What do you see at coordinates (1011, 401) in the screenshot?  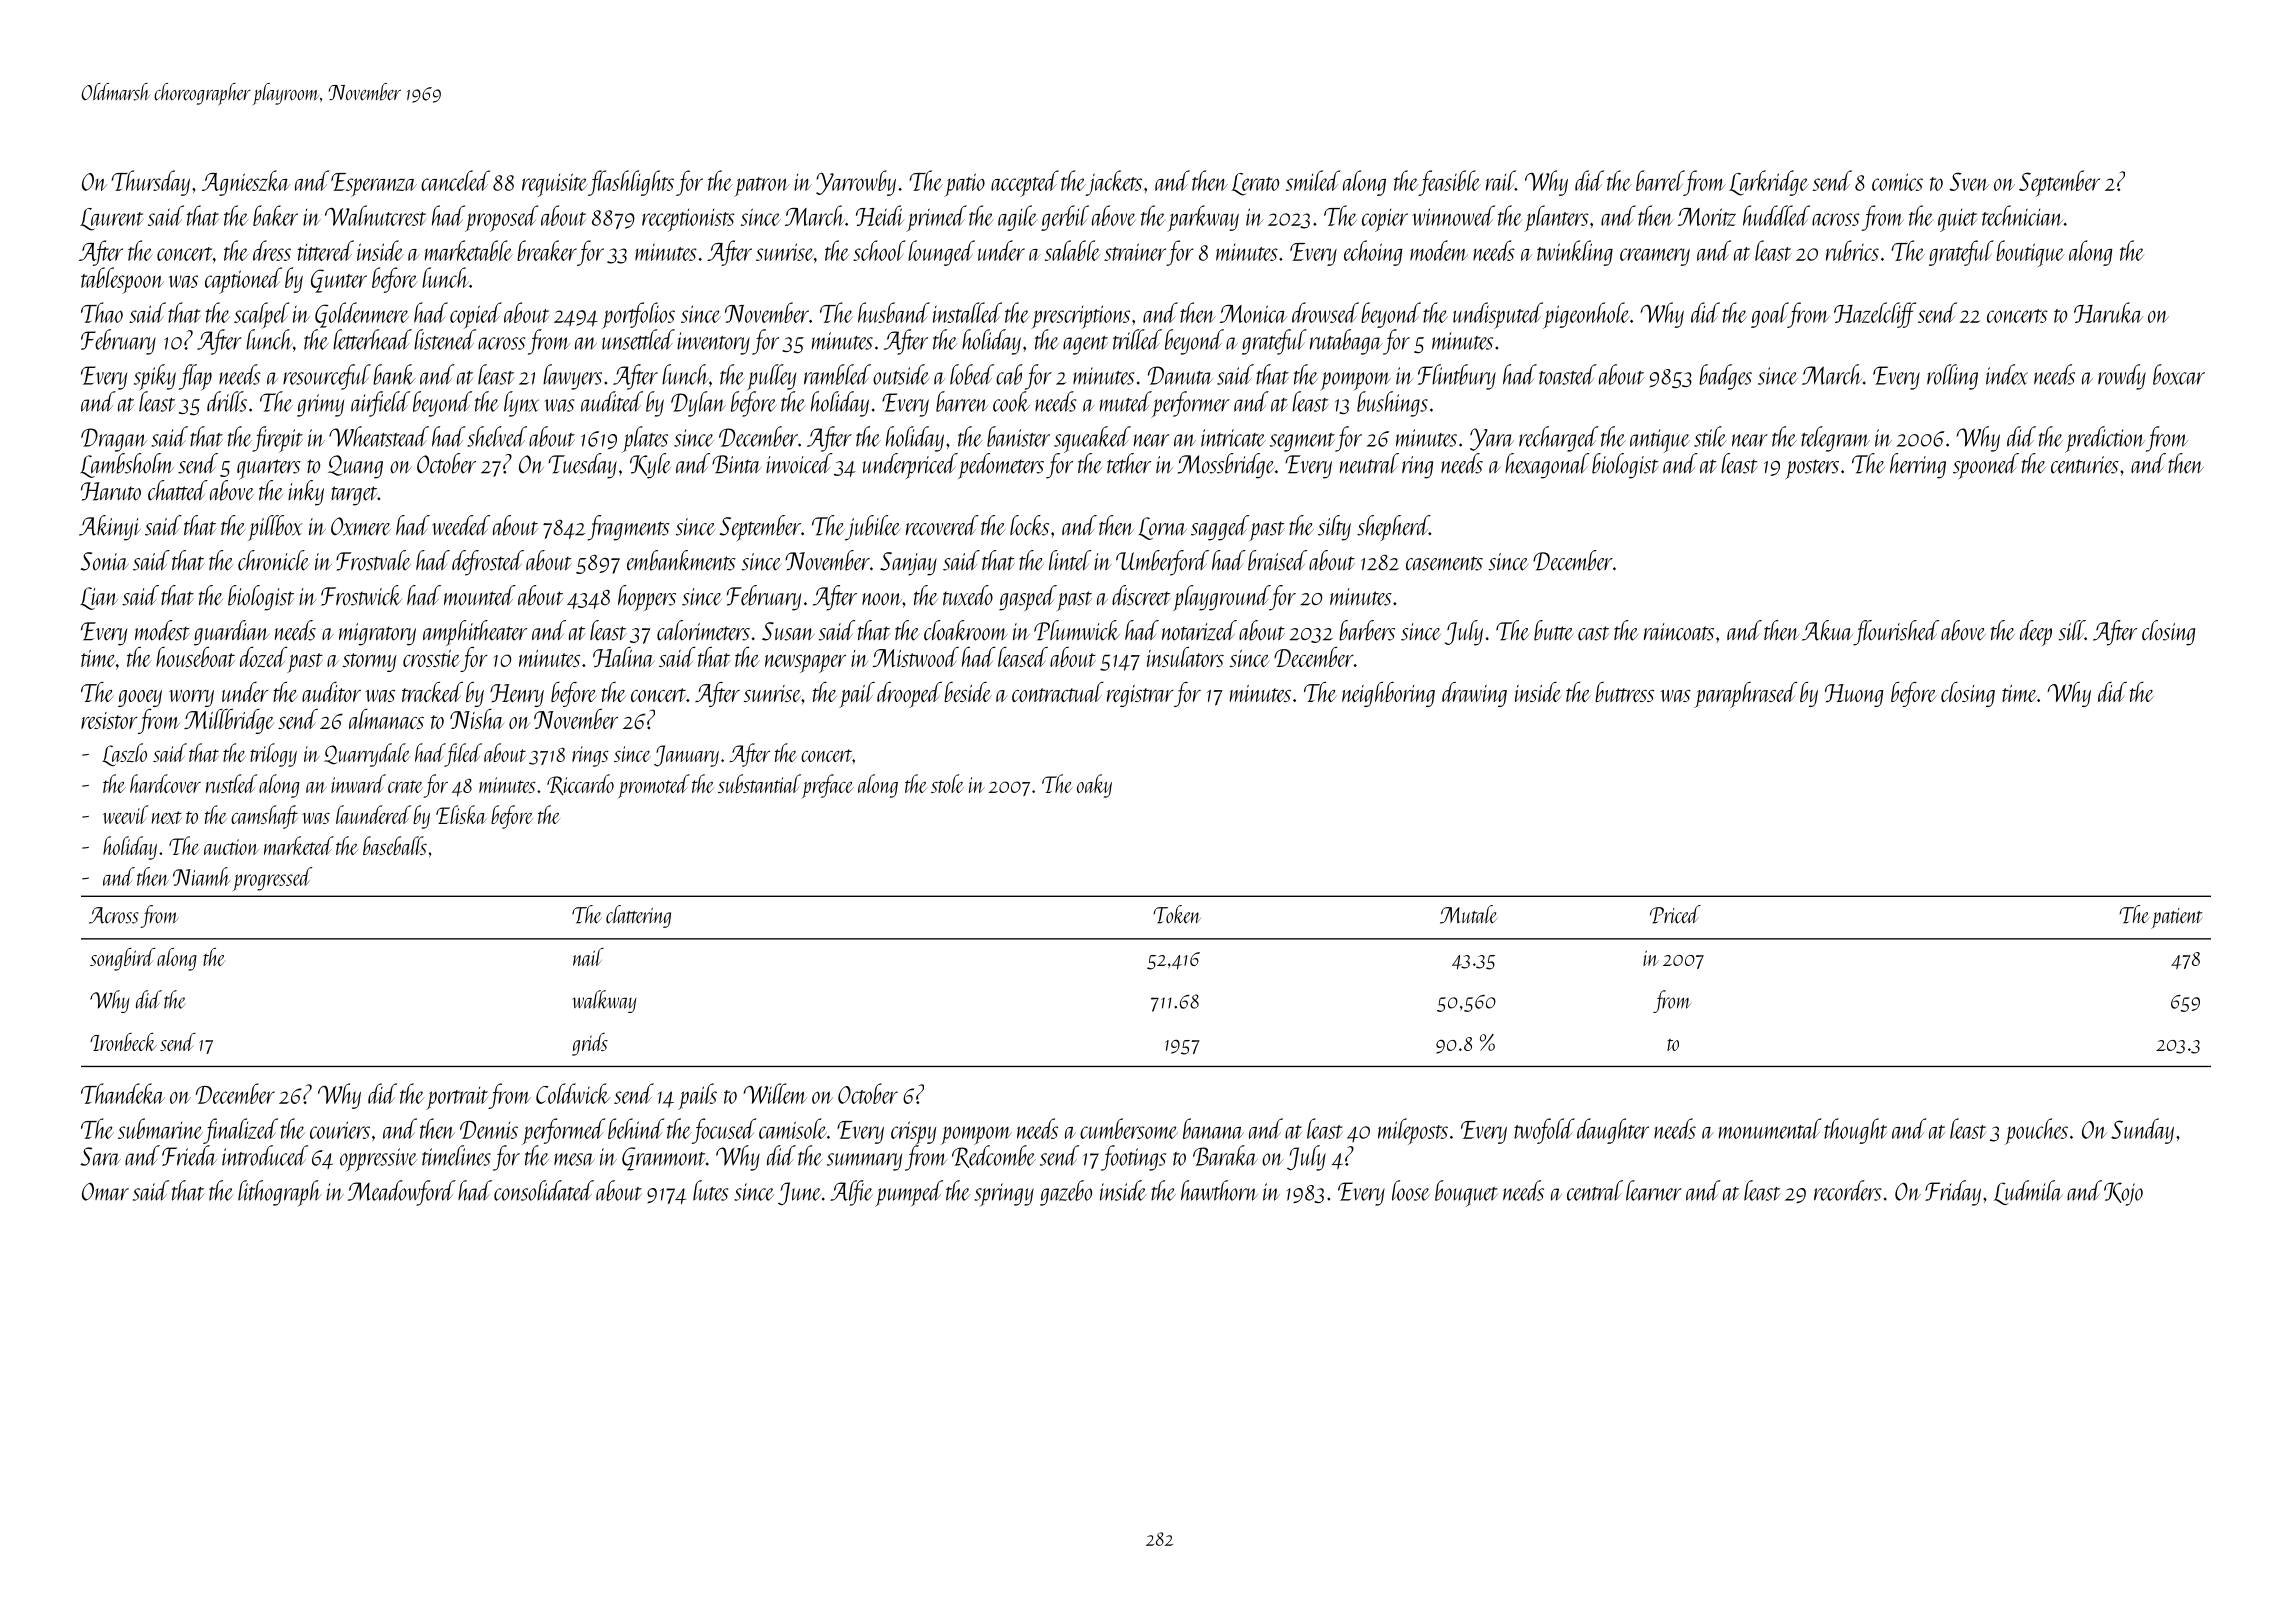 I see `cook` at bounding box center [1011, 401].
